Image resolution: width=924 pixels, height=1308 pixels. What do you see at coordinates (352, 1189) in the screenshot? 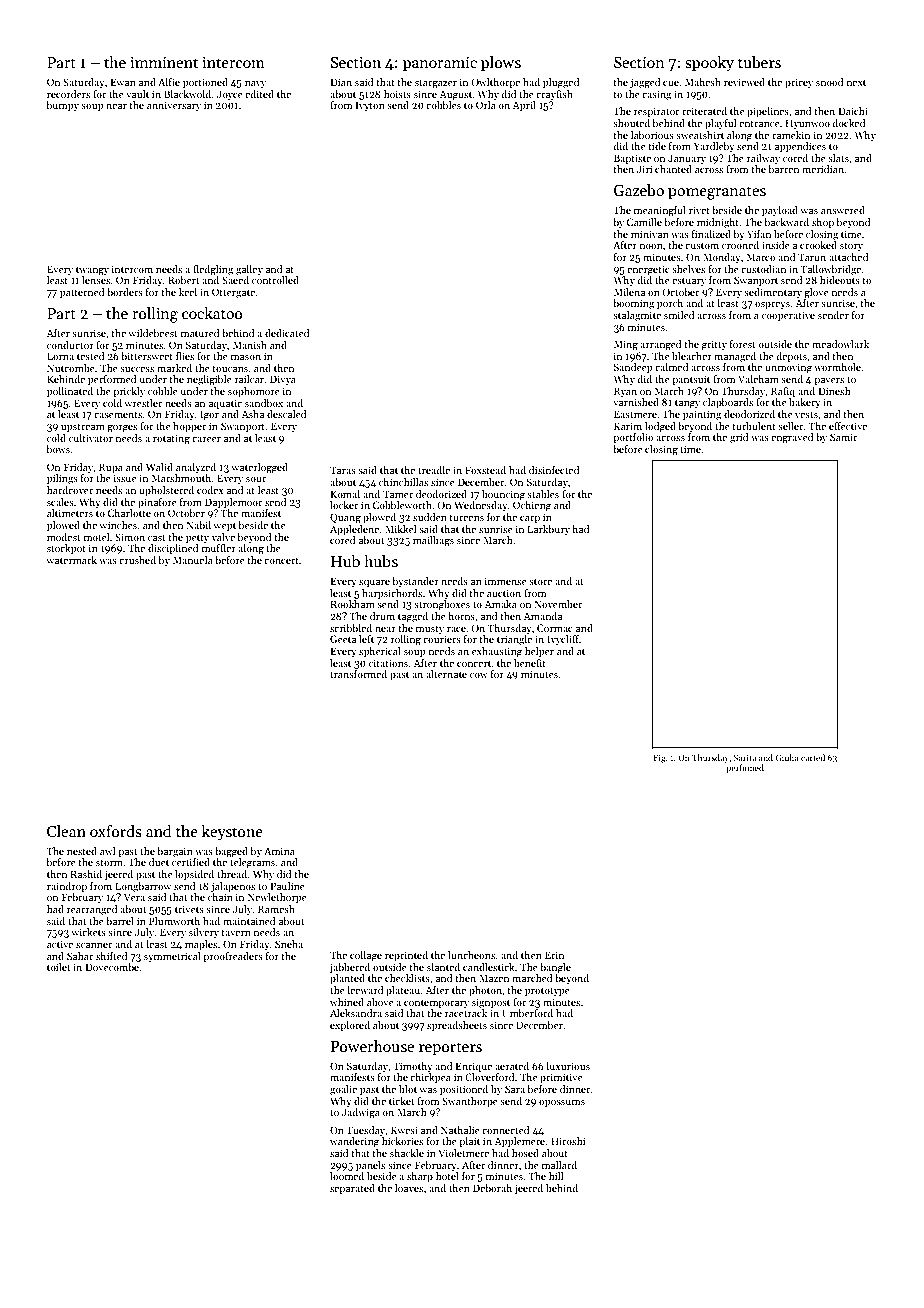
I see `separated` at bounding box center [352, 1189].
